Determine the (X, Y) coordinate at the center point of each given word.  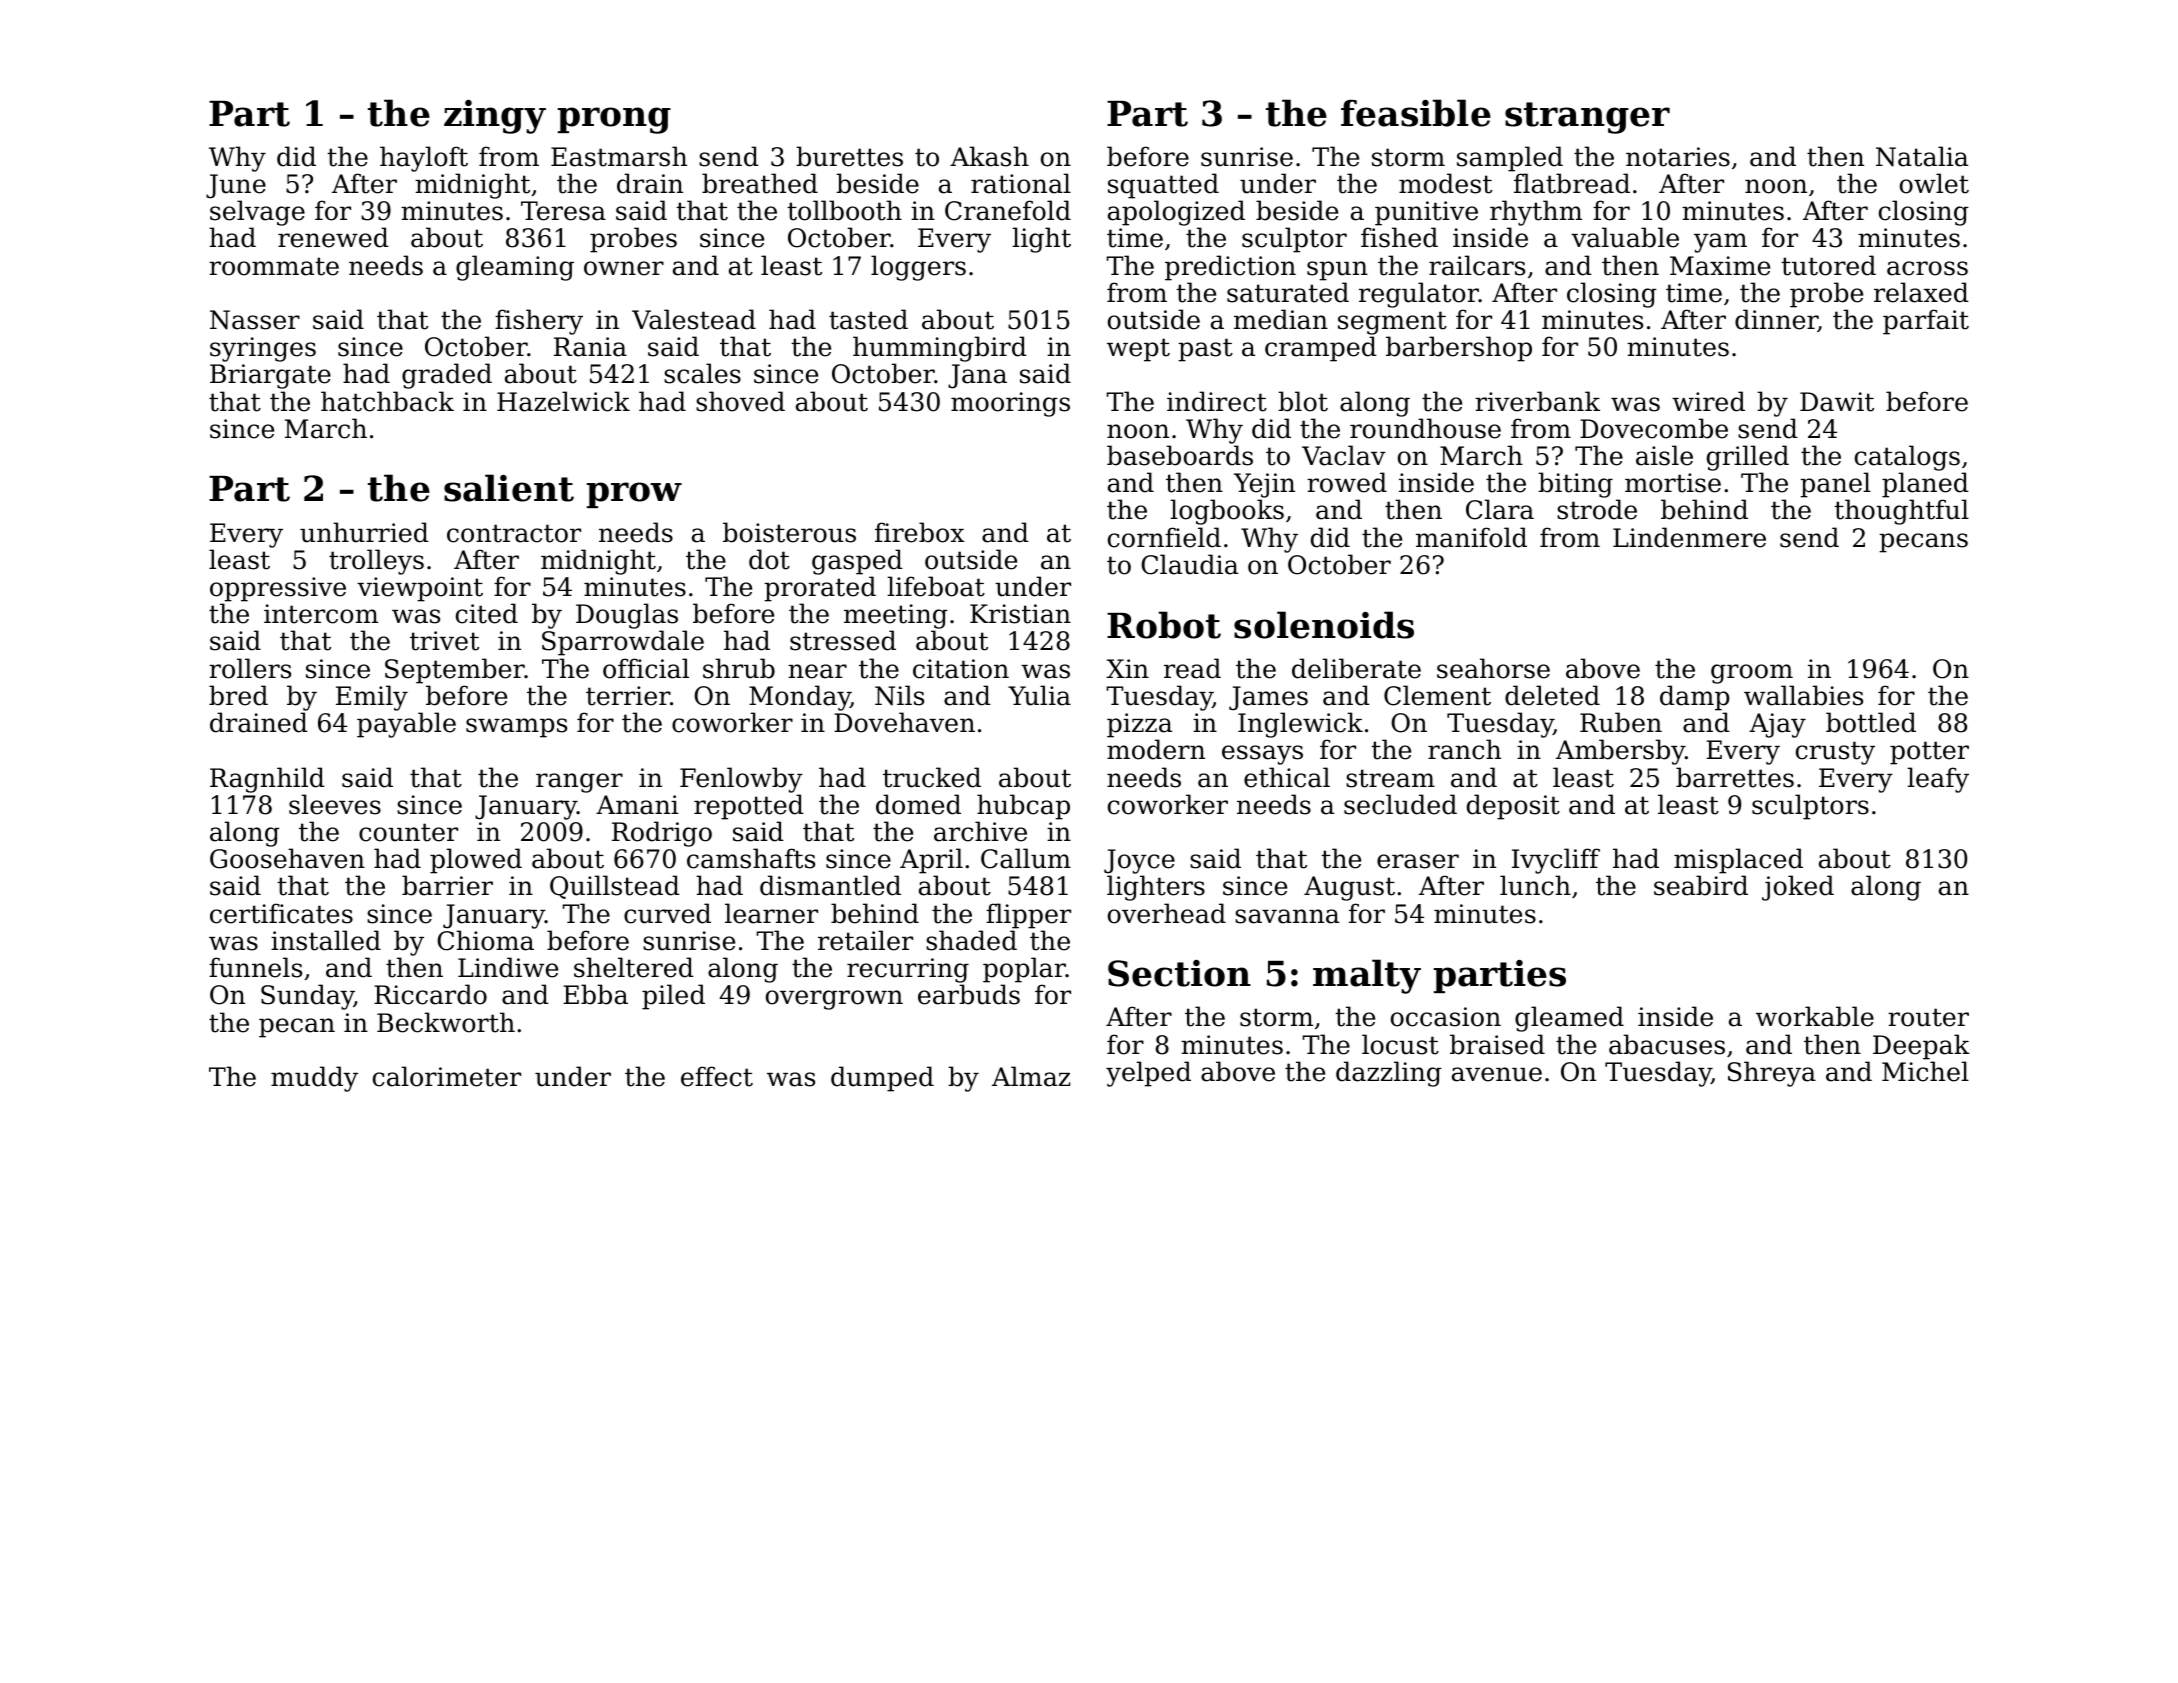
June (236, 186)
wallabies (1803, 695)
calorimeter (447, 1076)
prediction (1230, 268)
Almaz (1031, 1076)
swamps (516, 728)
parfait (1926, 322)
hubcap (1023, 807)
